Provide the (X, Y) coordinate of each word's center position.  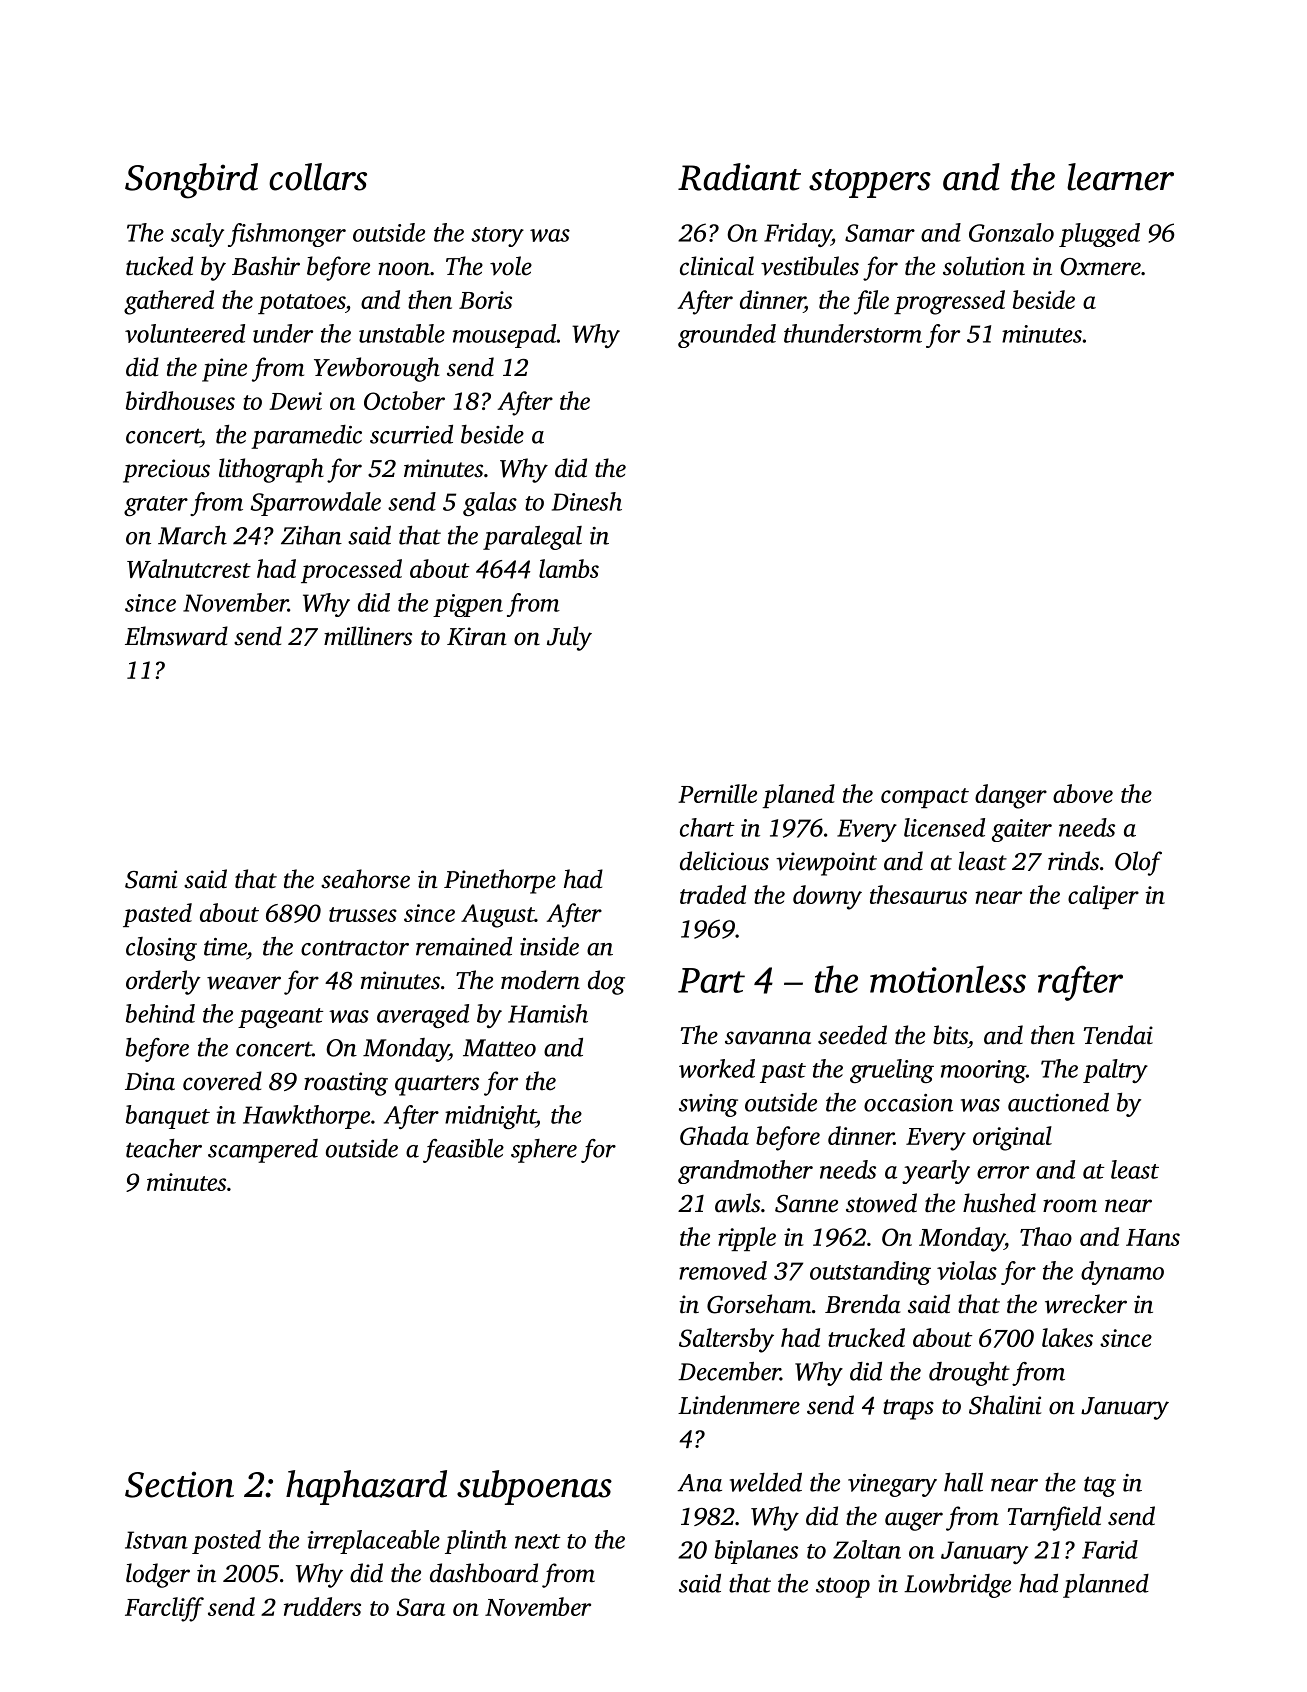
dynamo (1122, 1273)
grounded (727, 336)
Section (179, 1484)
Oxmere (1100, 267)
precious (166, 471)
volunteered (185, 333)
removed (723, 1270)
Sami (151, 879)
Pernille (717, 793)
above (1083, 793)
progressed (949, 302)
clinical (717, 266)
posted (226, 1542)
